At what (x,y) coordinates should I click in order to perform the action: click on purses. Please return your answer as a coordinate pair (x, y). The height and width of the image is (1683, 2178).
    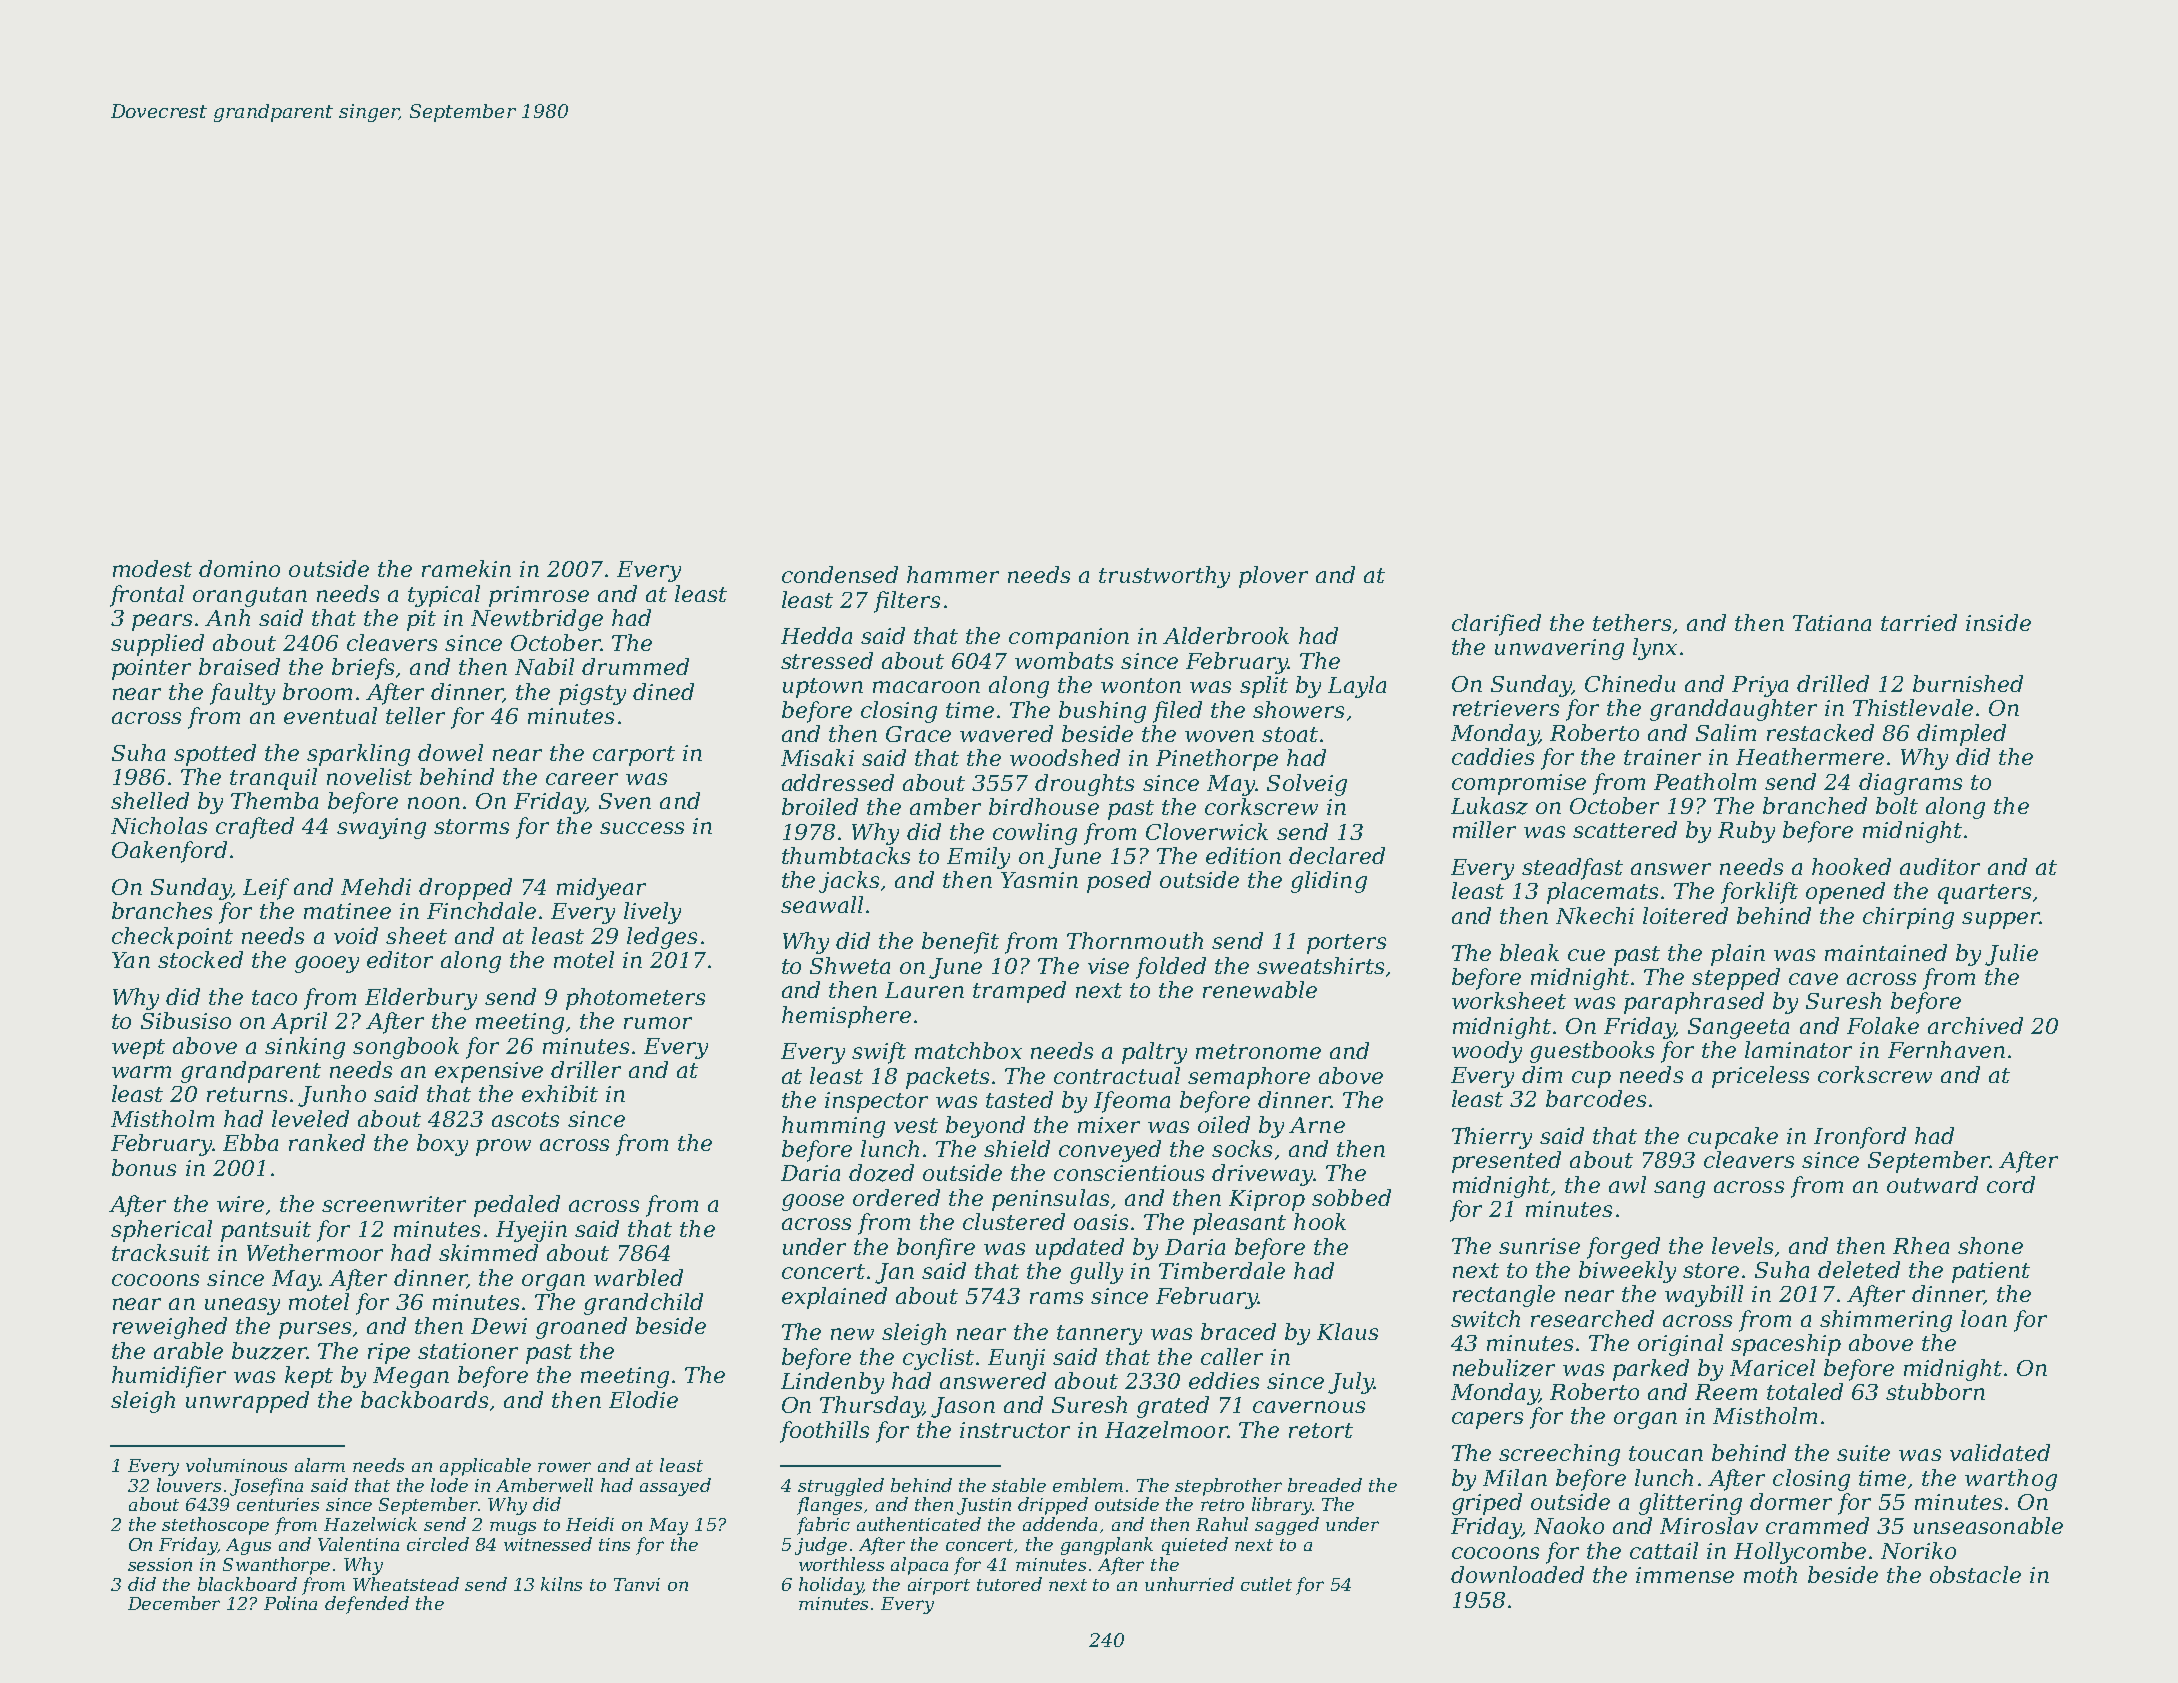
    Looking at the image, I should click on (315, 1330).
